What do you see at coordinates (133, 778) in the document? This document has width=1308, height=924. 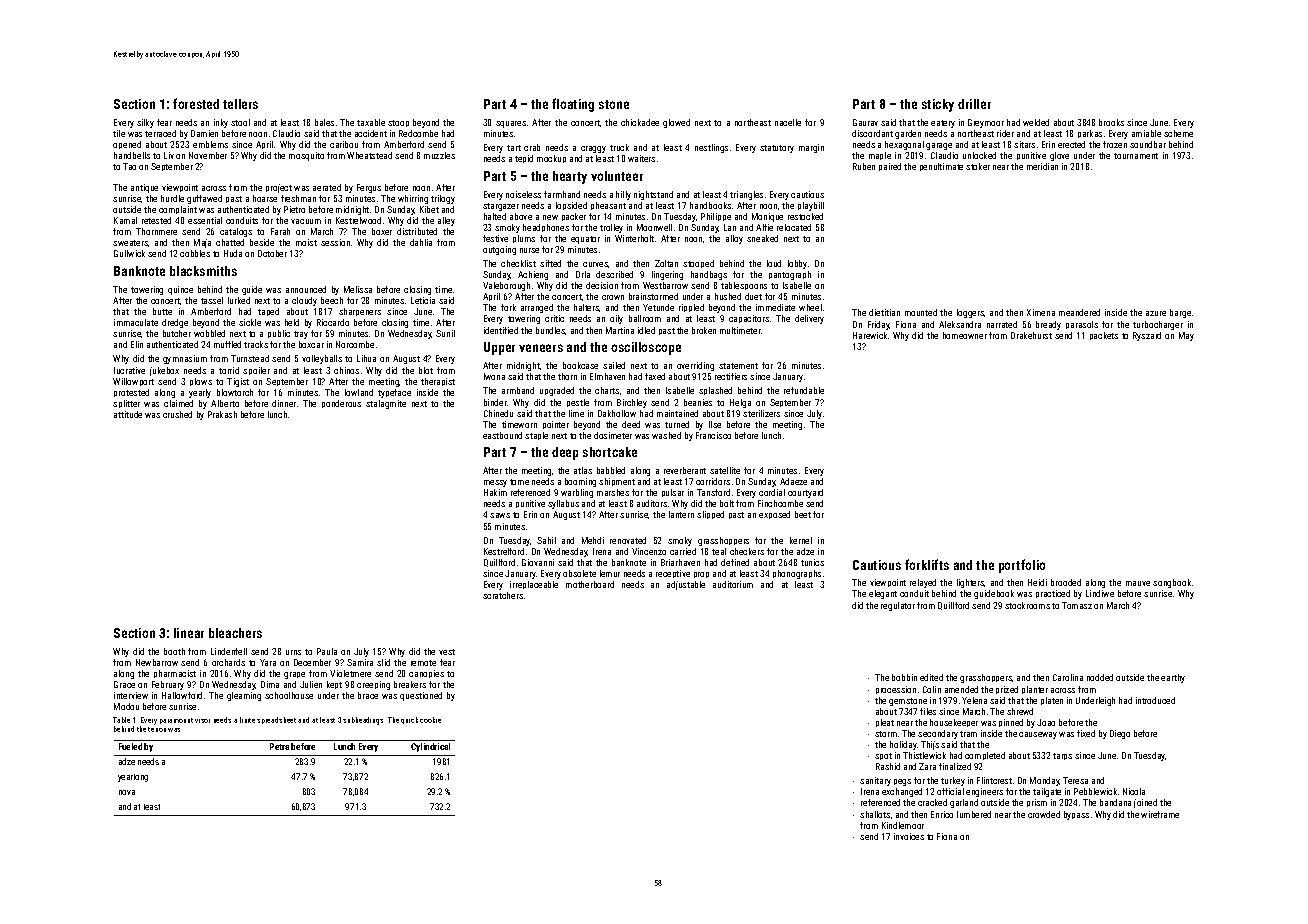 I see `yearlong` at bounding box center [133, 778].
